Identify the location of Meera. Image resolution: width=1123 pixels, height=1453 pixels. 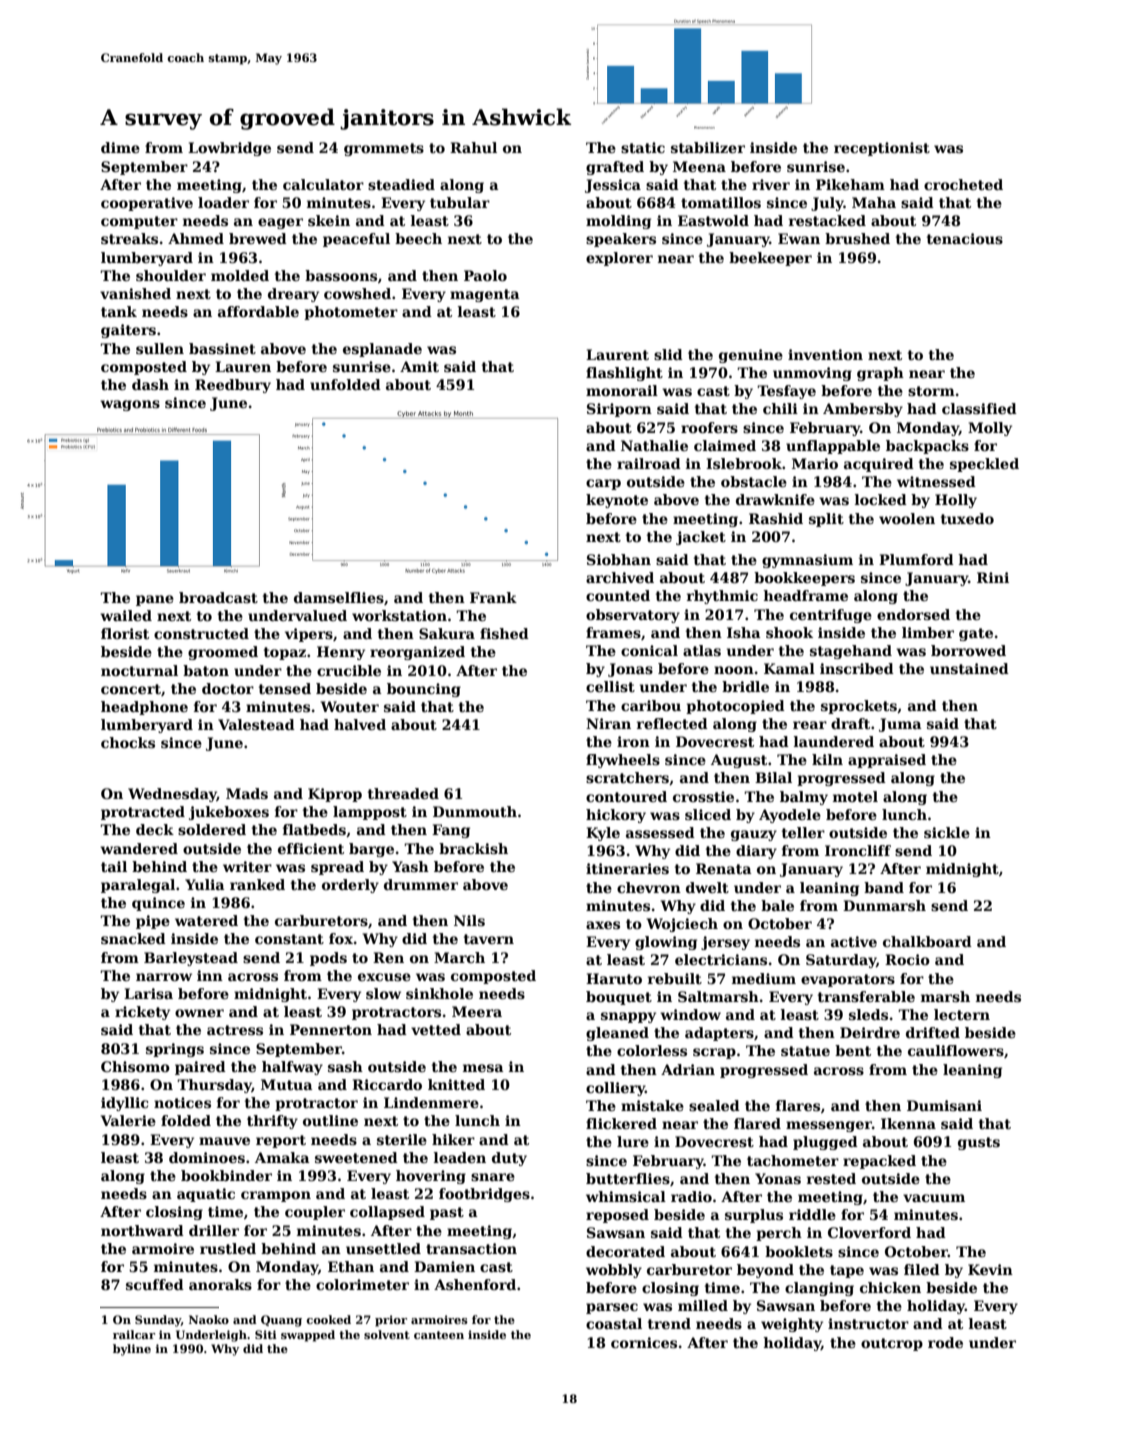
(477, 1011).
